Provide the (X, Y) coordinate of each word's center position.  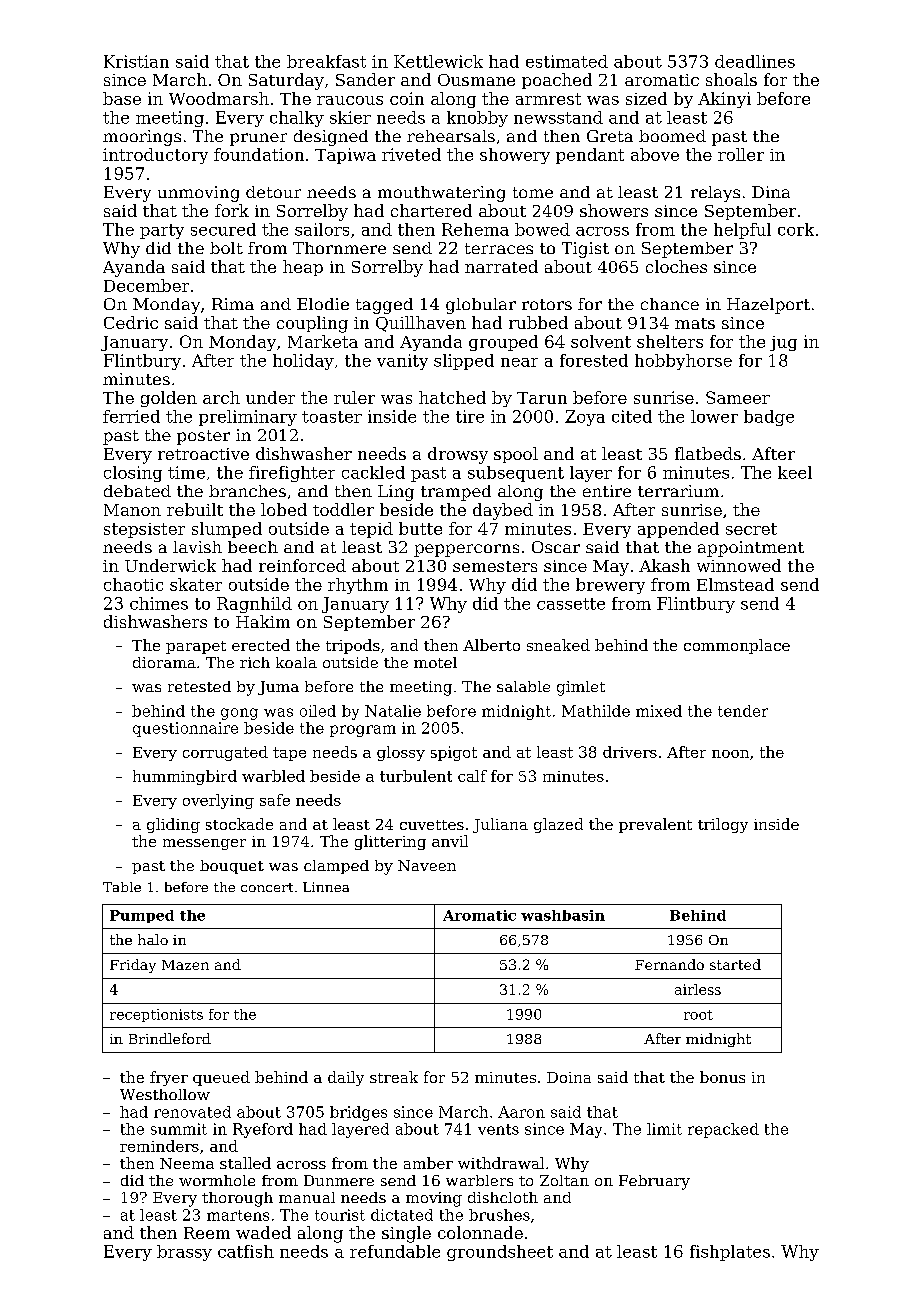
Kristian (136, 61)
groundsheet (500, 1253)
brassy (184, 1253)
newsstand (558, 117)
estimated (567, 61)
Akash (664, 565)
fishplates (730, 1253)
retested (199, 686)
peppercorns (466, 550)
